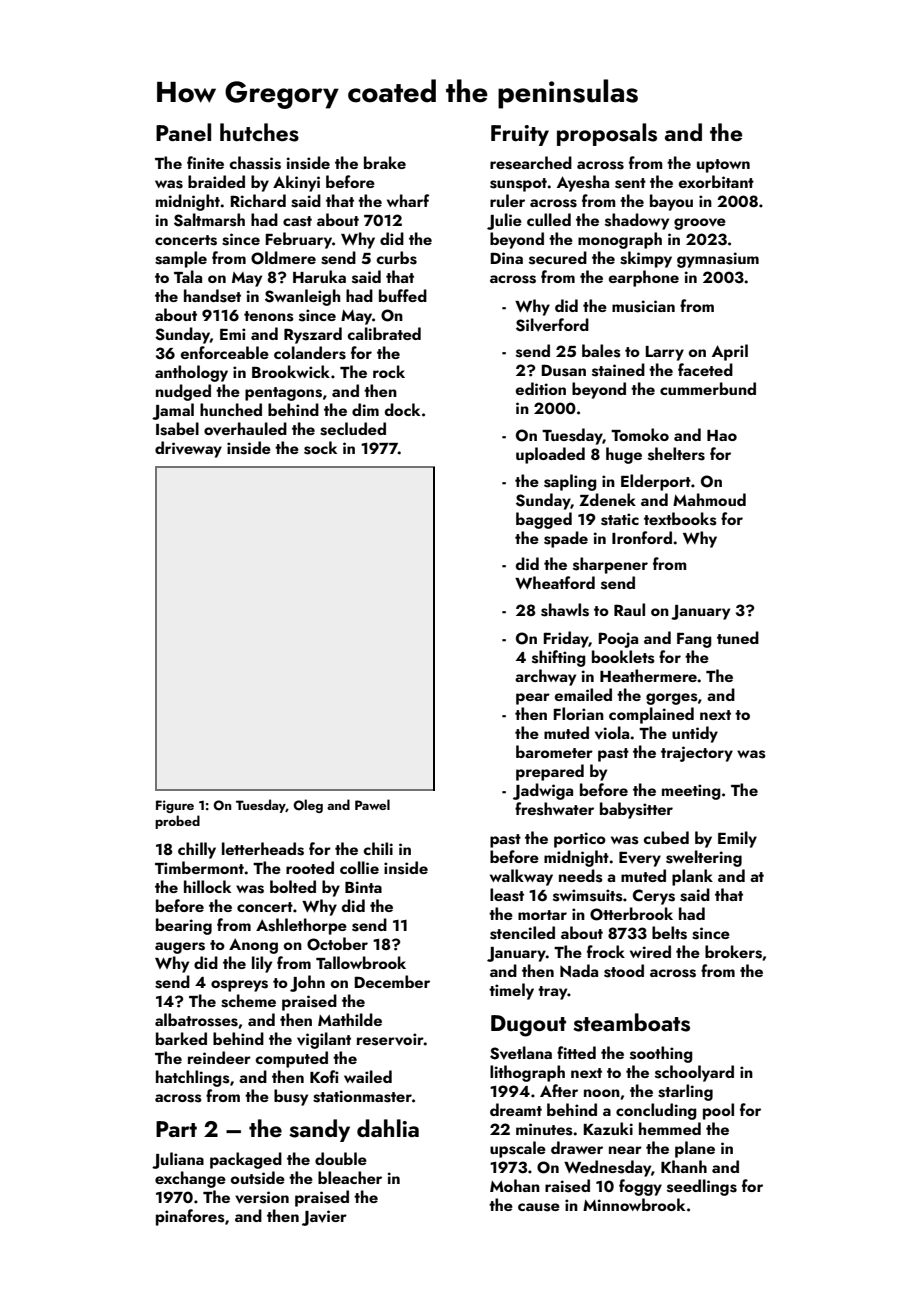  I want to click on hatchlings, so click(193, 1078).
